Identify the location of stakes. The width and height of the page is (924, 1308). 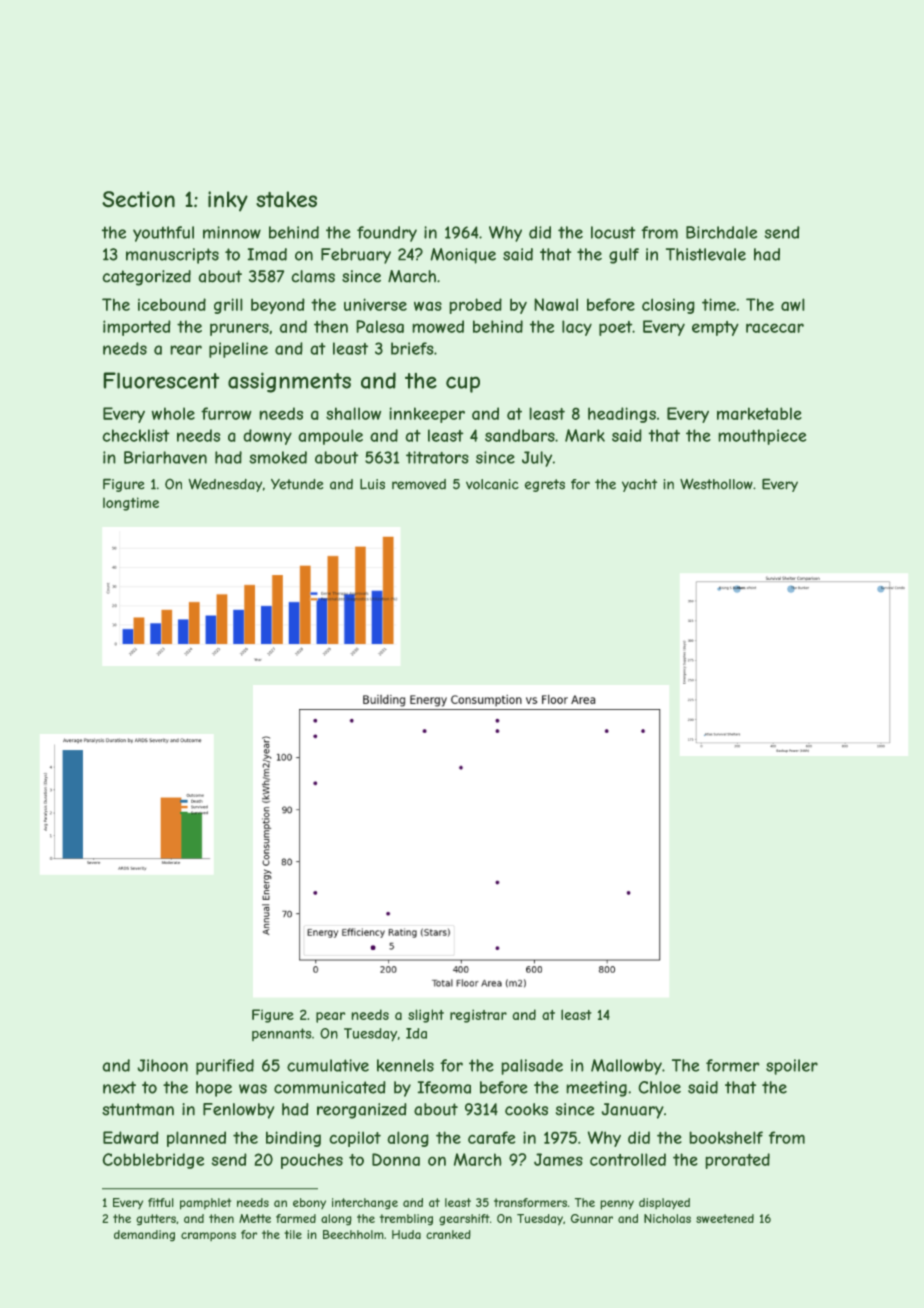
(286, 199).
